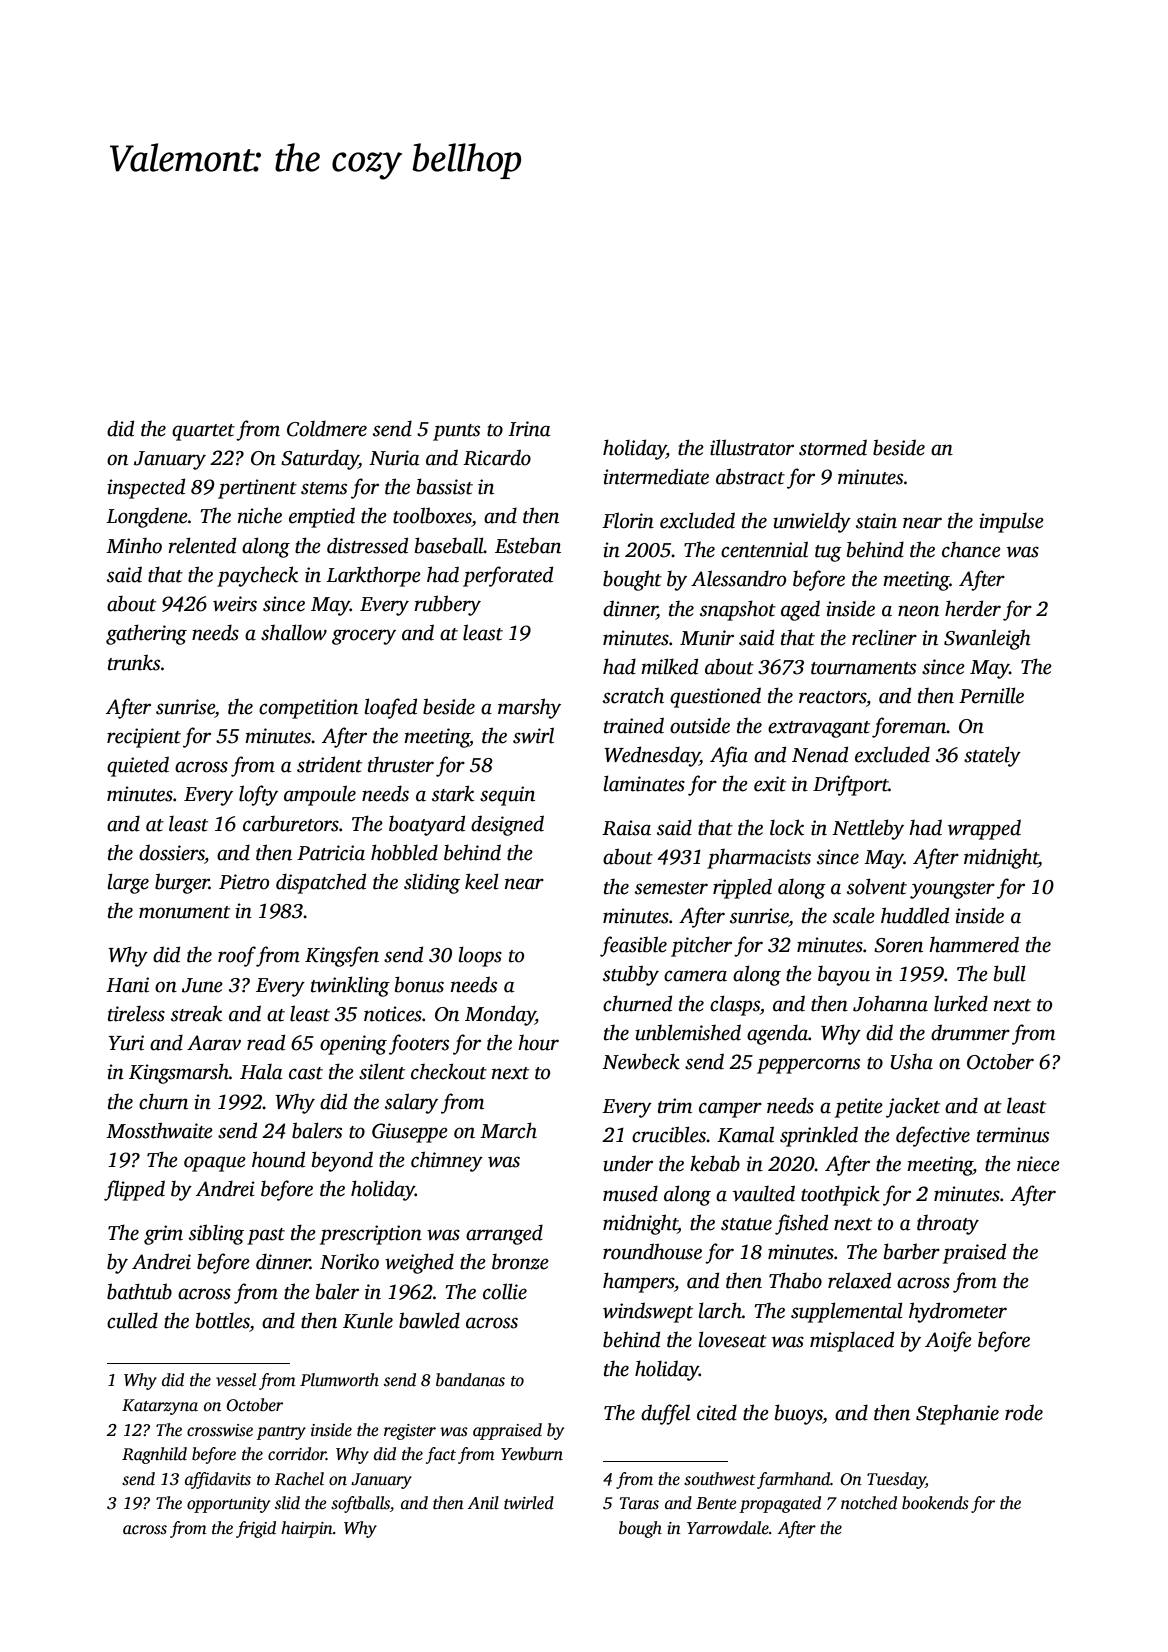 Image resolution: width=1168 pixels, height=1652 pixels. What do you see at coordinates (669, 666) in the screenshot?
I see `milked` at bounding box center [669, 666].
